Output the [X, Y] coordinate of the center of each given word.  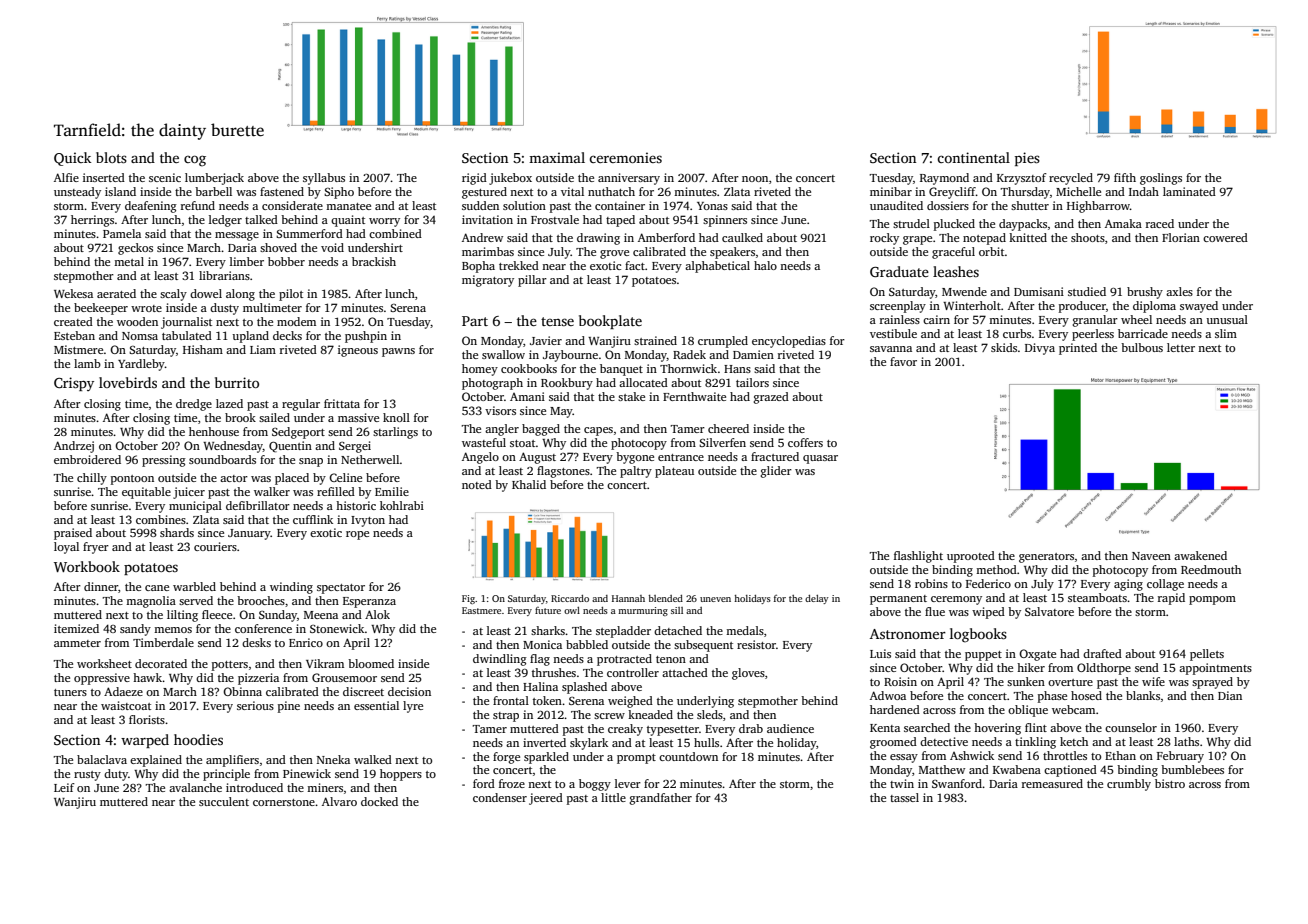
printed [1078, 349]
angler [502, 430]
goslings [1161, 179]
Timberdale [163, 642]
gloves [748, 674]
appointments [1215, 669]
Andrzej [74, 447]
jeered [546, 799]
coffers [805, 442]
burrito [237, 382]
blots [111, 157]
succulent [224, 801]
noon [755, 179]
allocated [643, 382]
